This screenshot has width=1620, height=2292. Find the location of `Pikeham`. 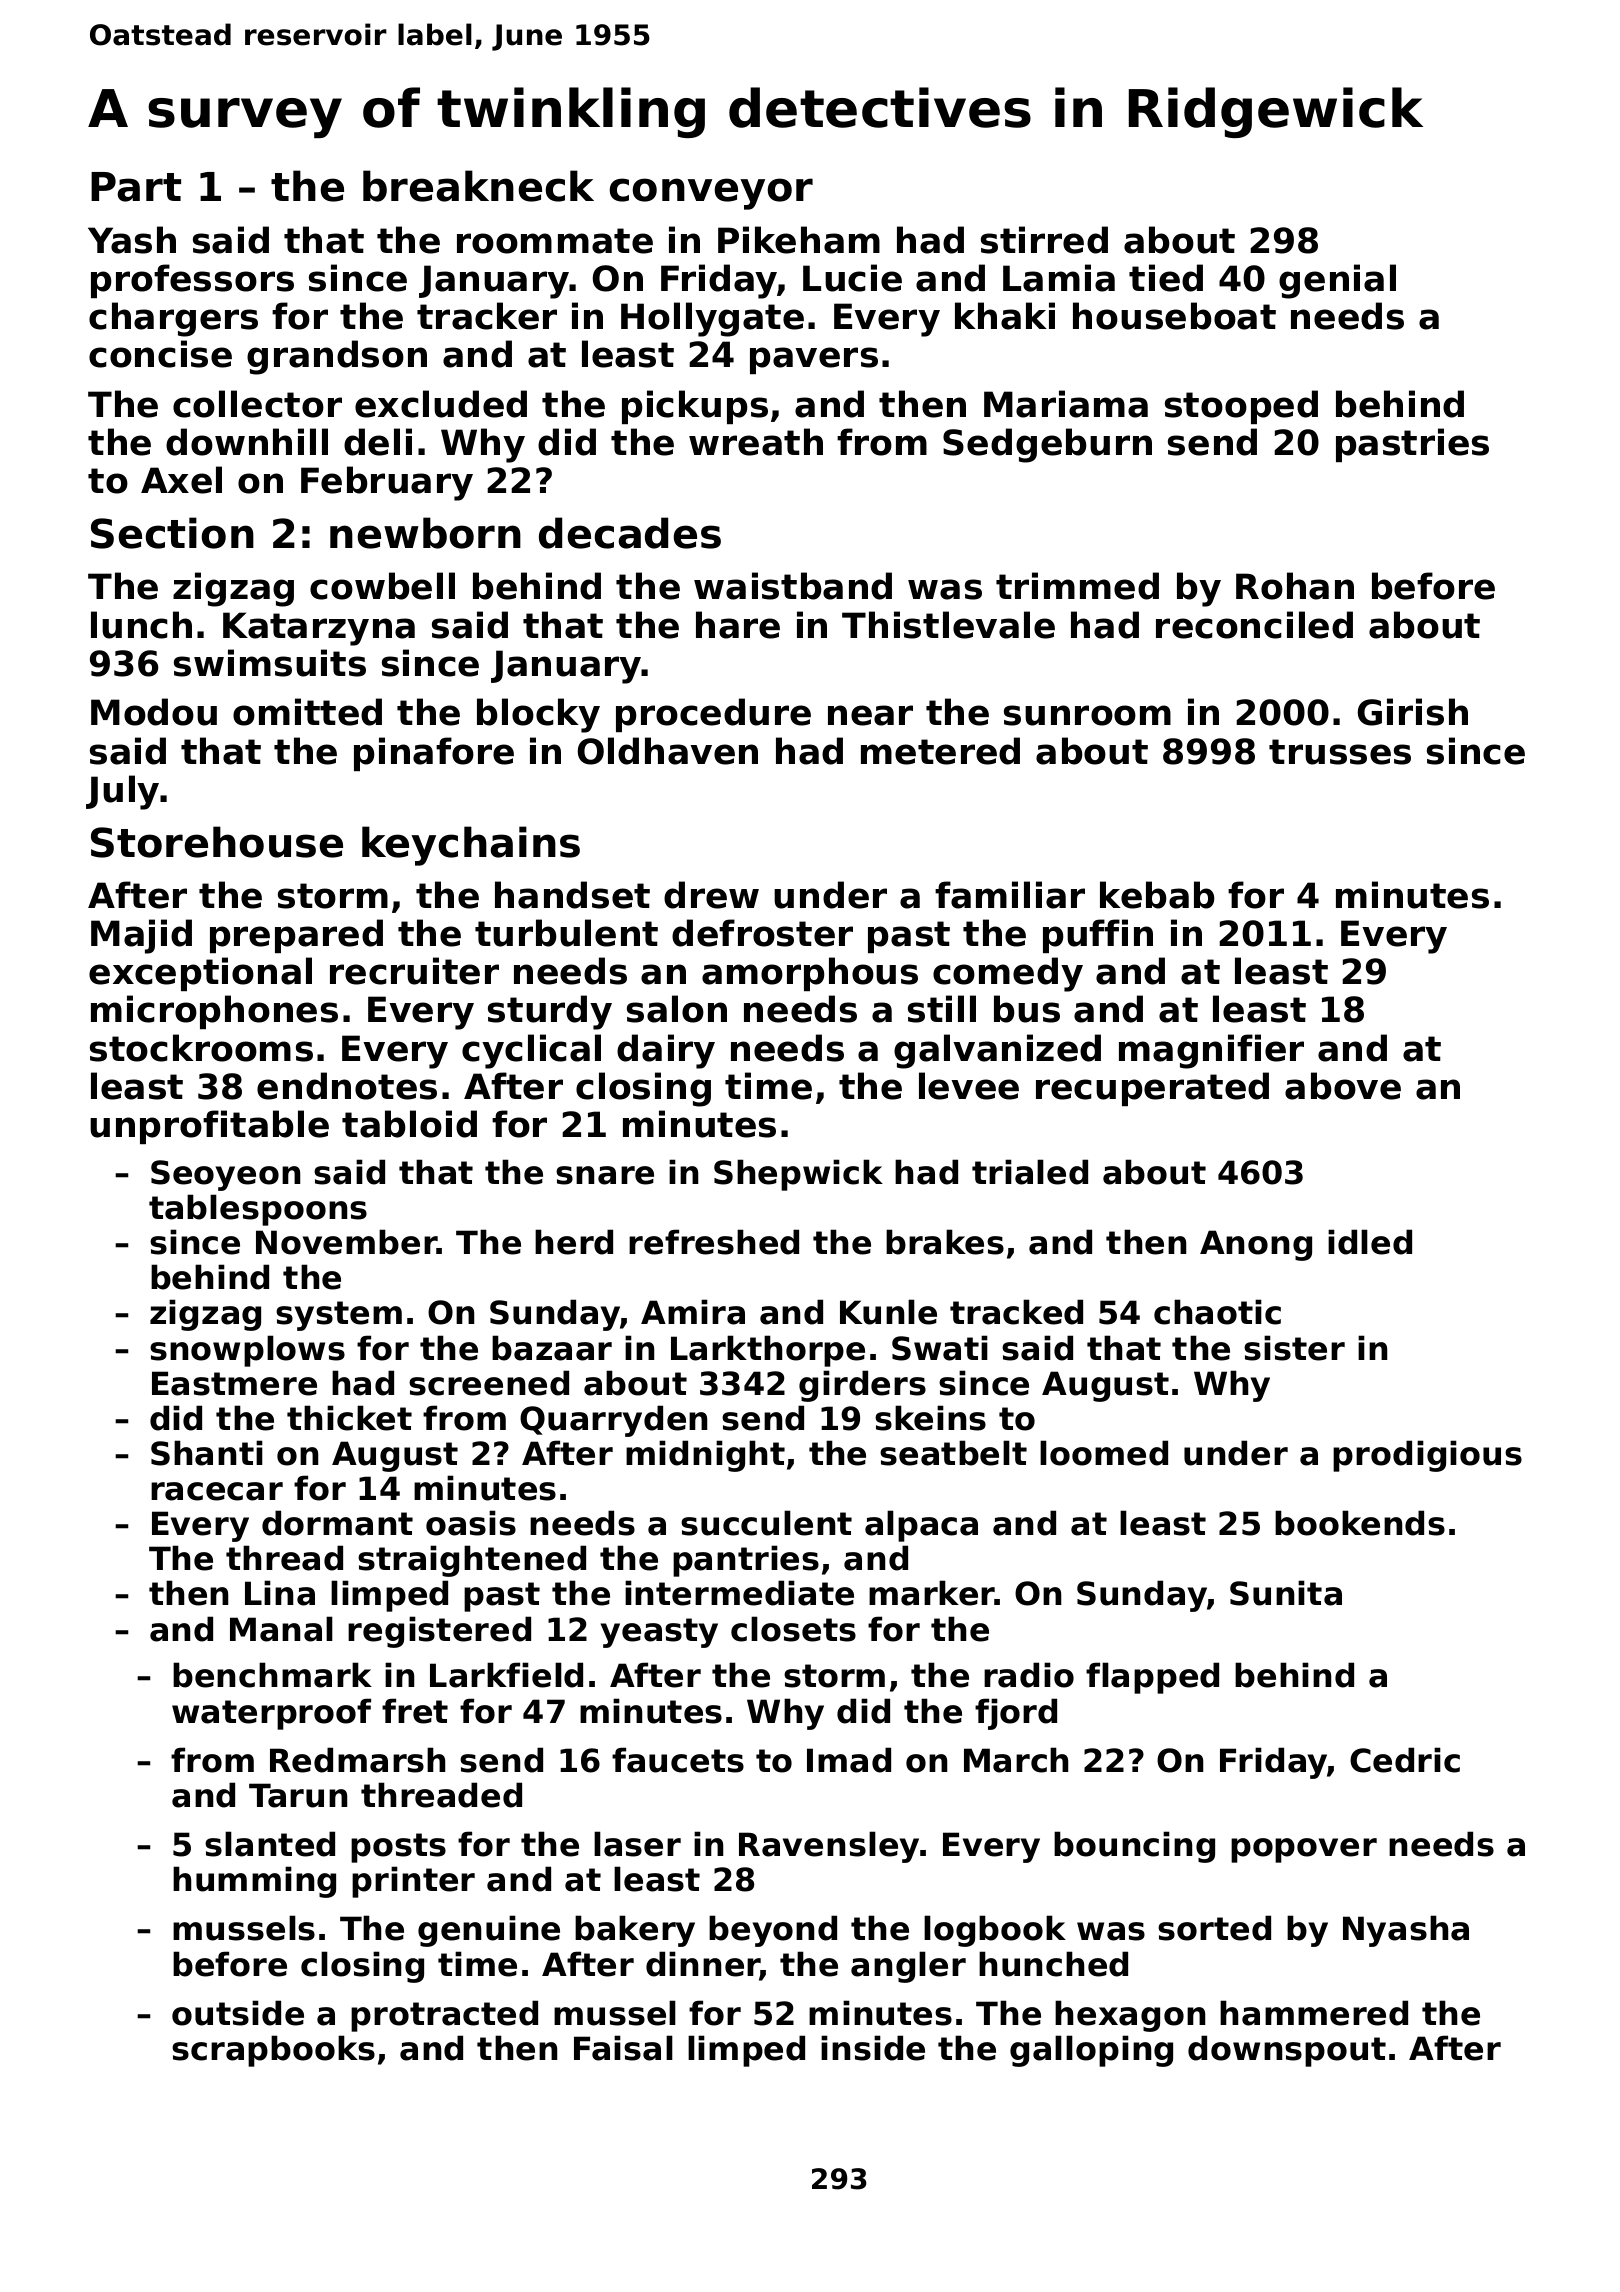

Pikeham is located at coordinates (799, 240).
